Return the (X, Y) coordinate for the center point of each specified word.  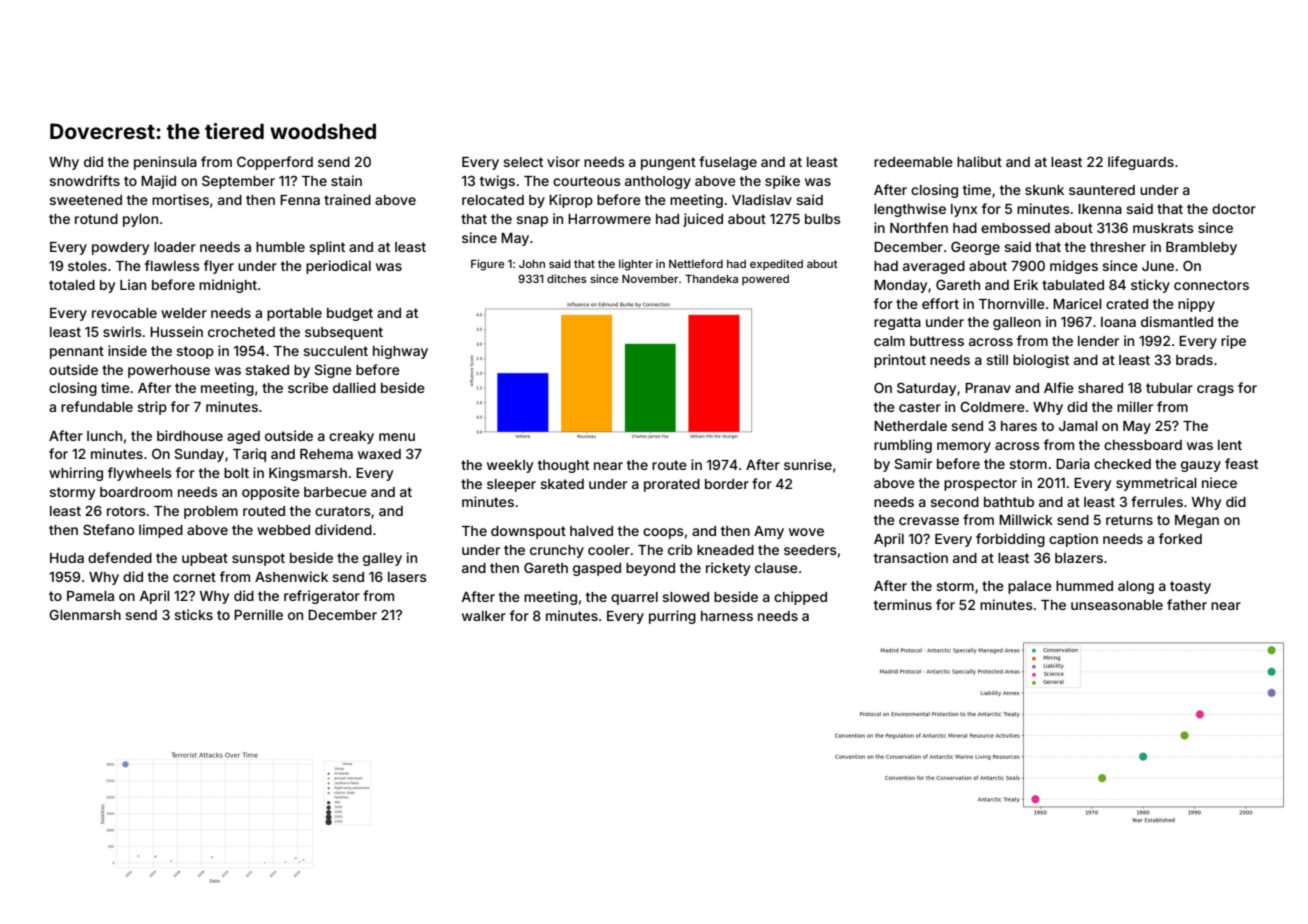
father (1187, 604)
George (975, 248)
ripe (1233, 342)
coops (663, 533)
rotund (96, 219)
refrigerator (322, 597)
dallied (354, 387)
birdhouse (190, 435)
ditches (567, 278)
